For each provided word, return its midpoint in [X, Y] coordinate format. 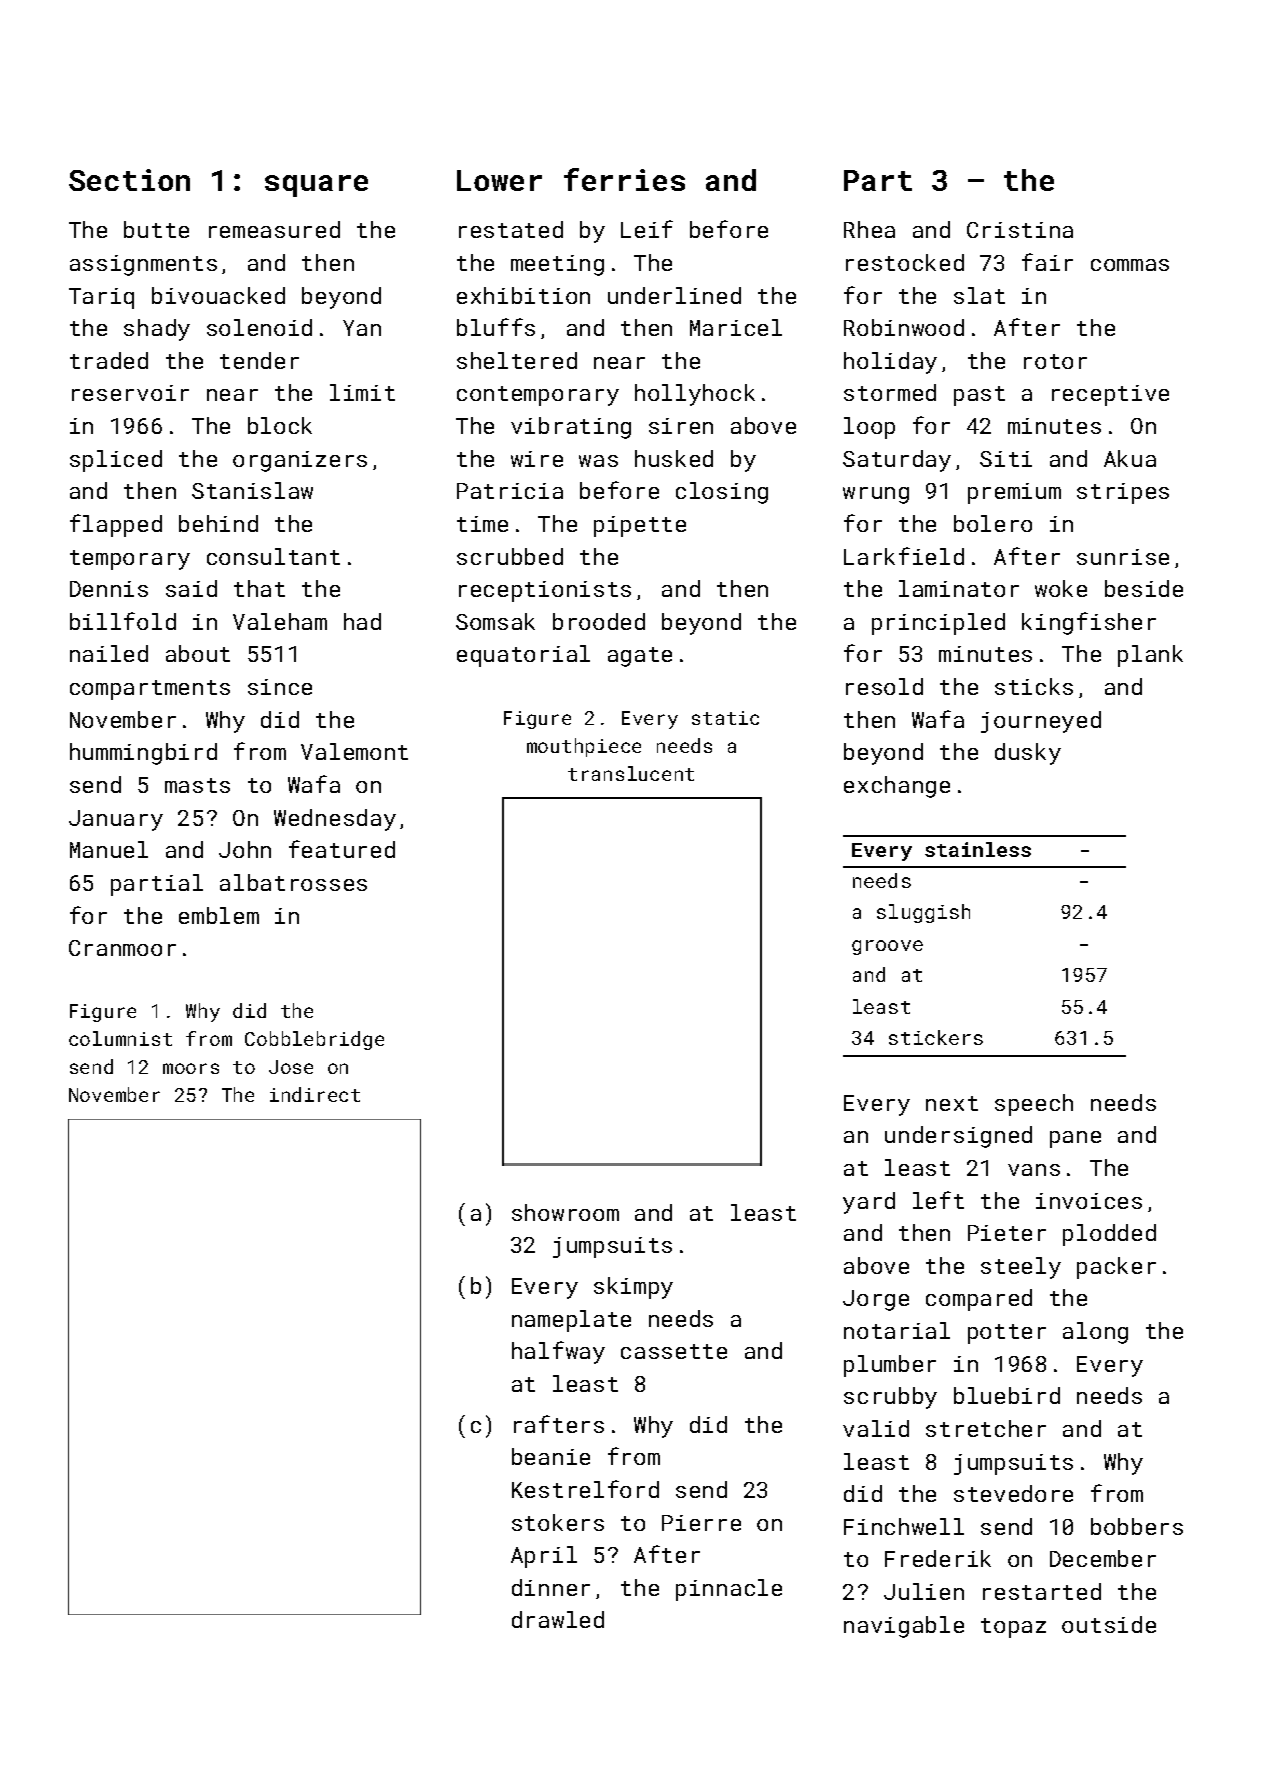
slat [979, 295]
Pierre [701, 1523]
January [116, 820]
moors [191, 1068]
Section [129, 180]
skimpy [633, 1288]
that [259, 588]
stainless [978, 849]
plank [1150, 656]
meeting [557, 265]
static [725, 718]
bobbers [1137, 1526]
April [544, 1557]
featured [342, 849]
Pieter [1007, 1233]
